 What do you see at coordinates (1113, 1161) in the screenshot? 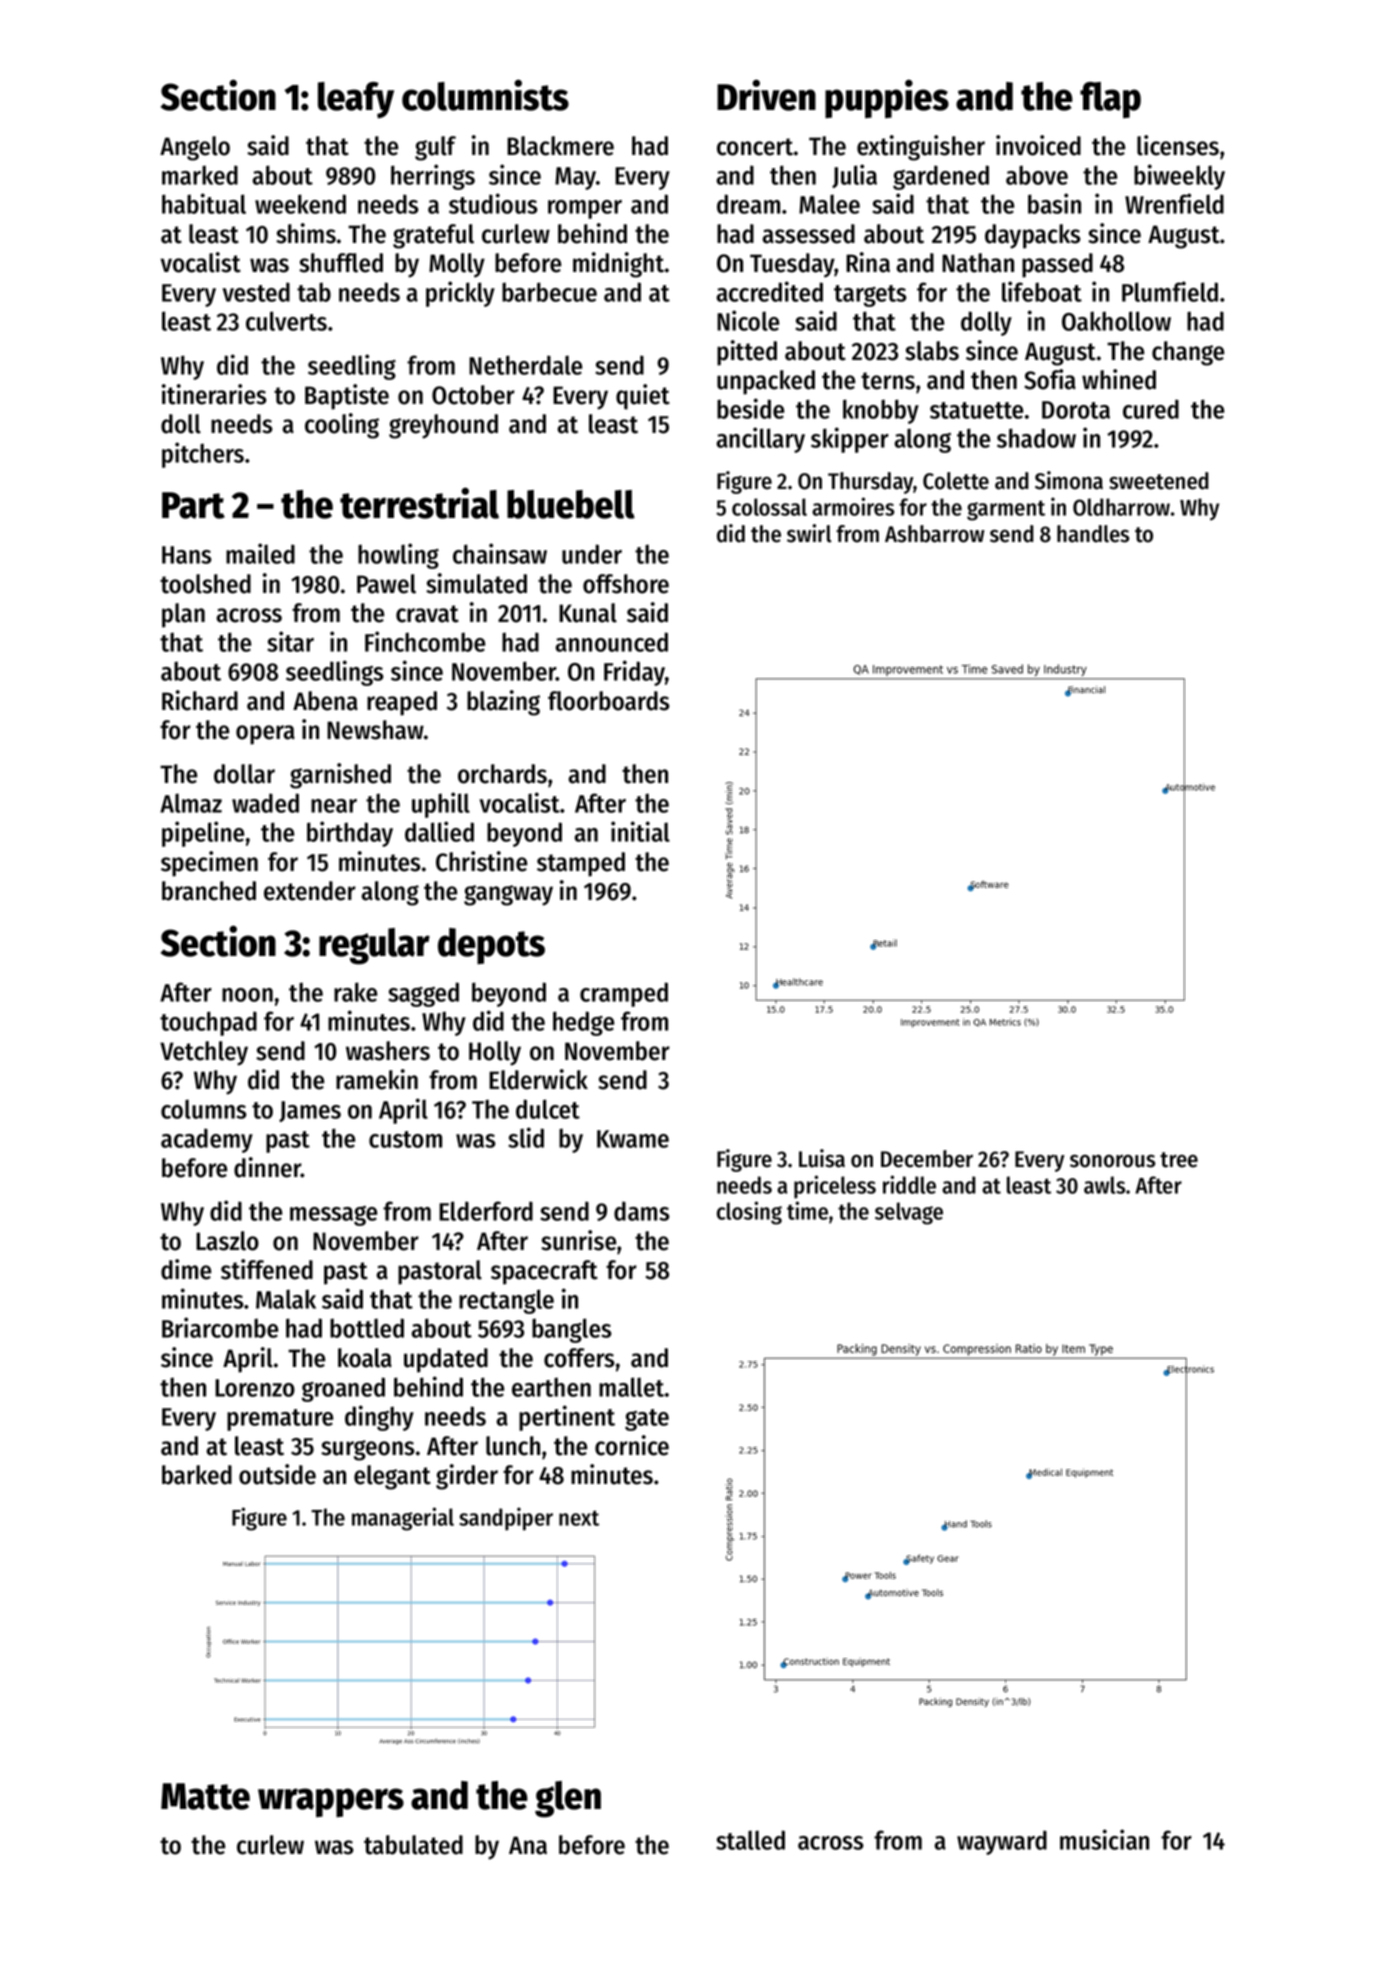
I see `sonorous` at bounding box center [1113, 1161].
